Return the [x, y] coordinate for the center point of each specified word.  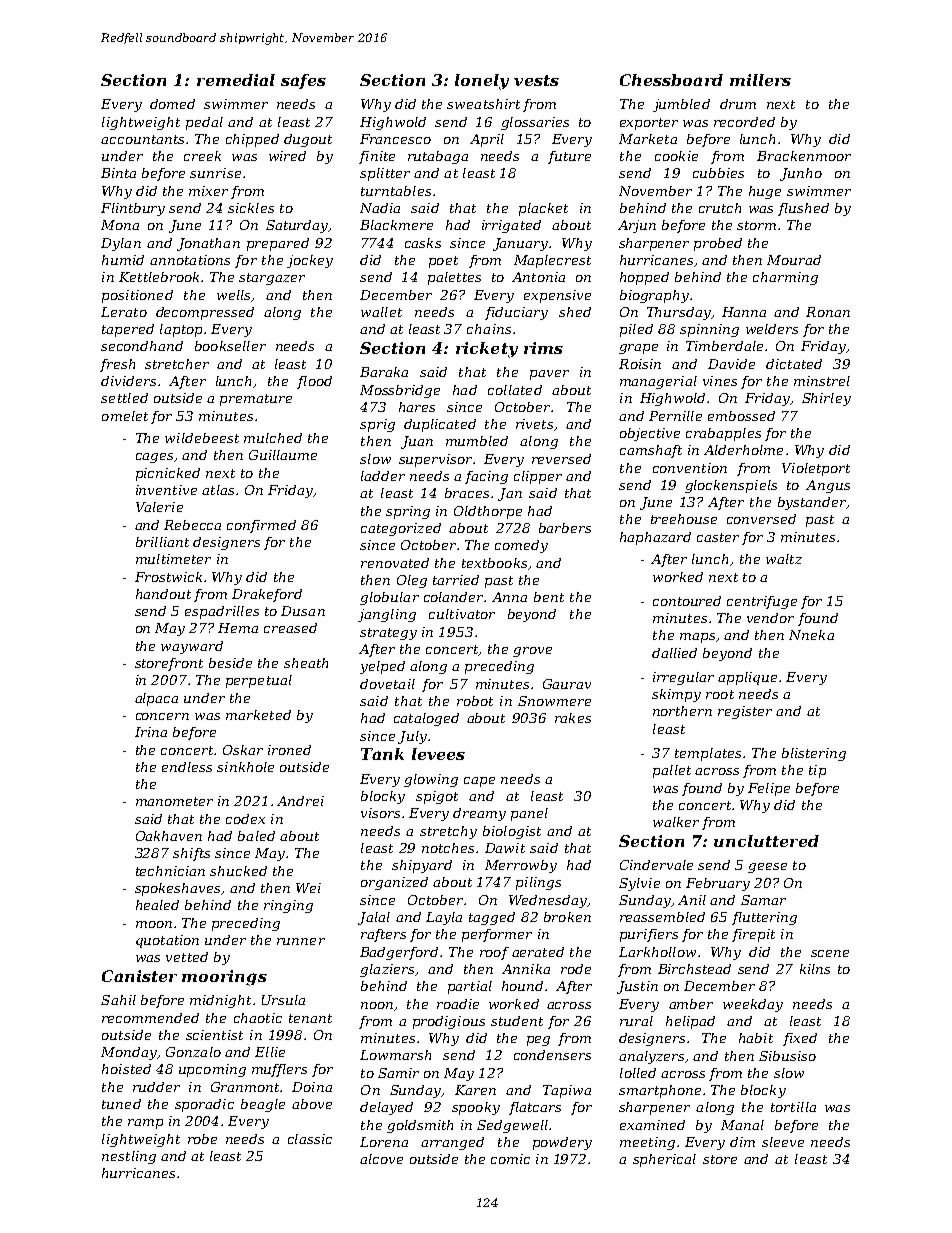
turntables [396, 191]
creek [202, 156]
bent [549, 597]
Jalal [374, 918]
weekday [753, 1005]
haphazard [655, 538]
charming [785, 278]
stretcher [177, 364]
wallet [381, 312]
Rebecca [192, 525]
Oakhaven [169, 836]
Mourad [794, 260]
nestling [129, 1157]
